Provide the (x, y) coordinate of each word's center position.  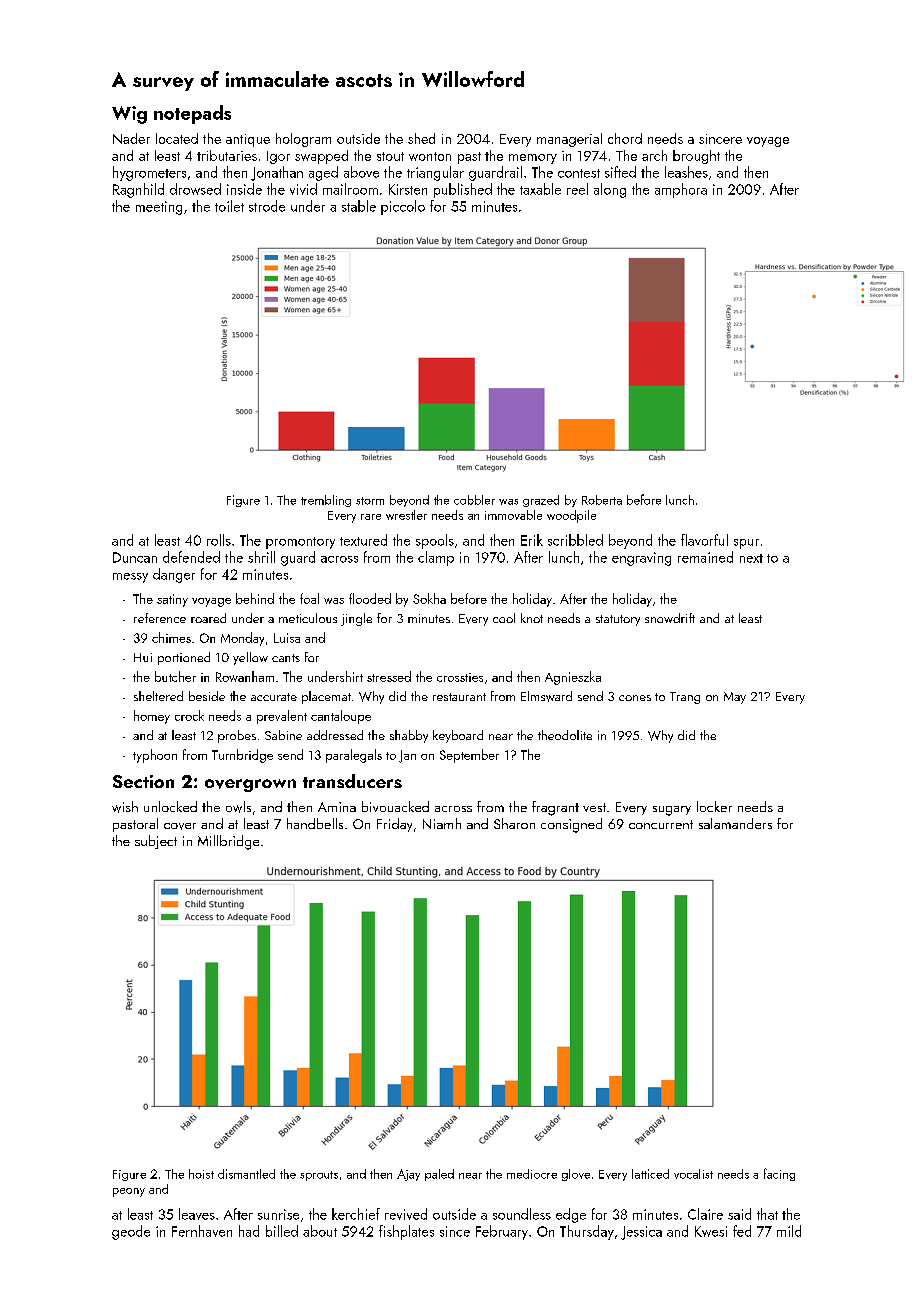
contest (579, 173)
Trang (685, 698)
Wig (129, 115)
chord (625, 138)
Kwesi (711, 1231)
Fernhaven (202, 1231)
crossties (460, 677)
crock (189, 715)
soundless (522, 1214)
